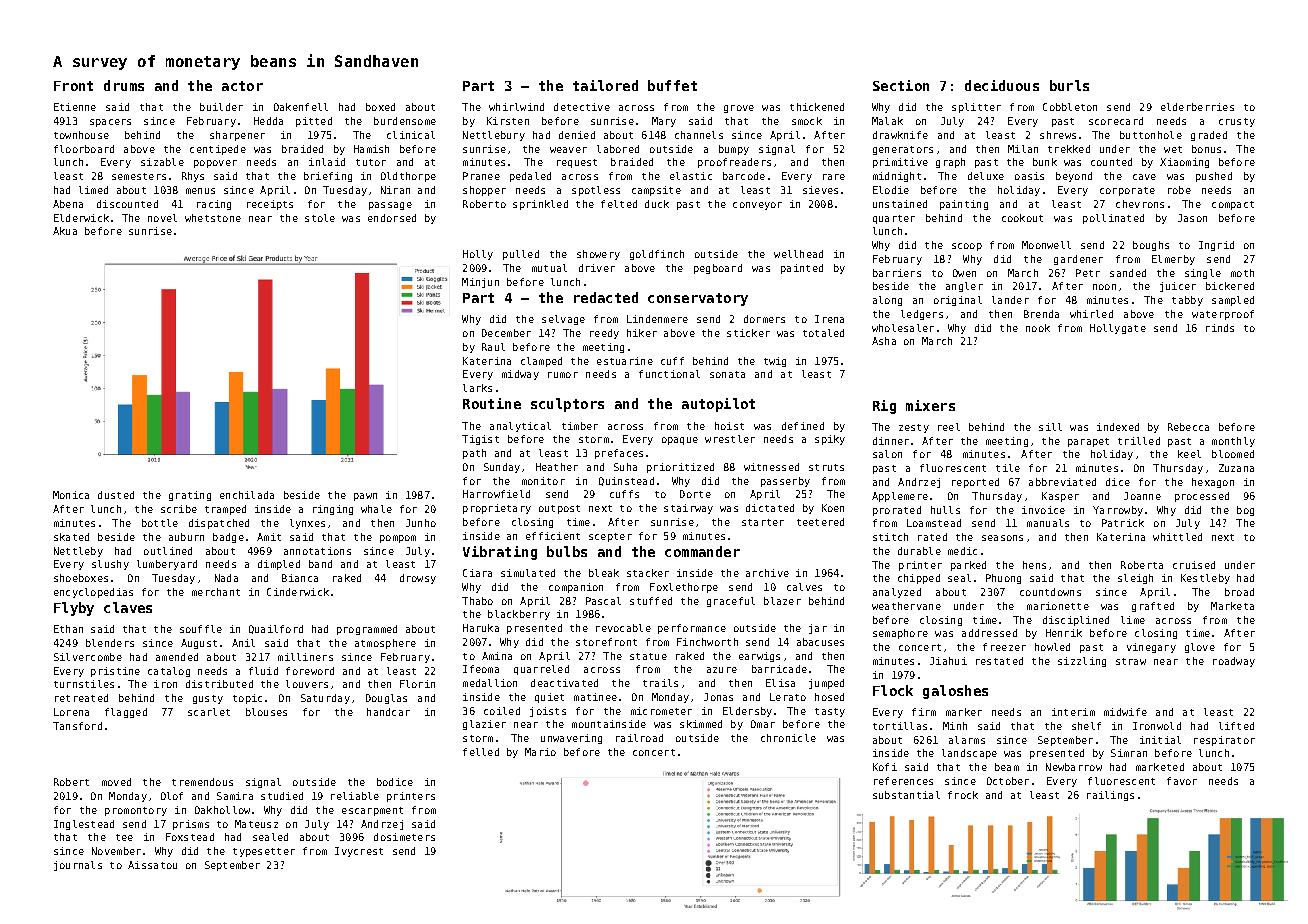 Image resolution: width=1308 pixels, height=924 pixels. Describe the element at coordinates (826, 467) in the image. I see `struts` at that location.
